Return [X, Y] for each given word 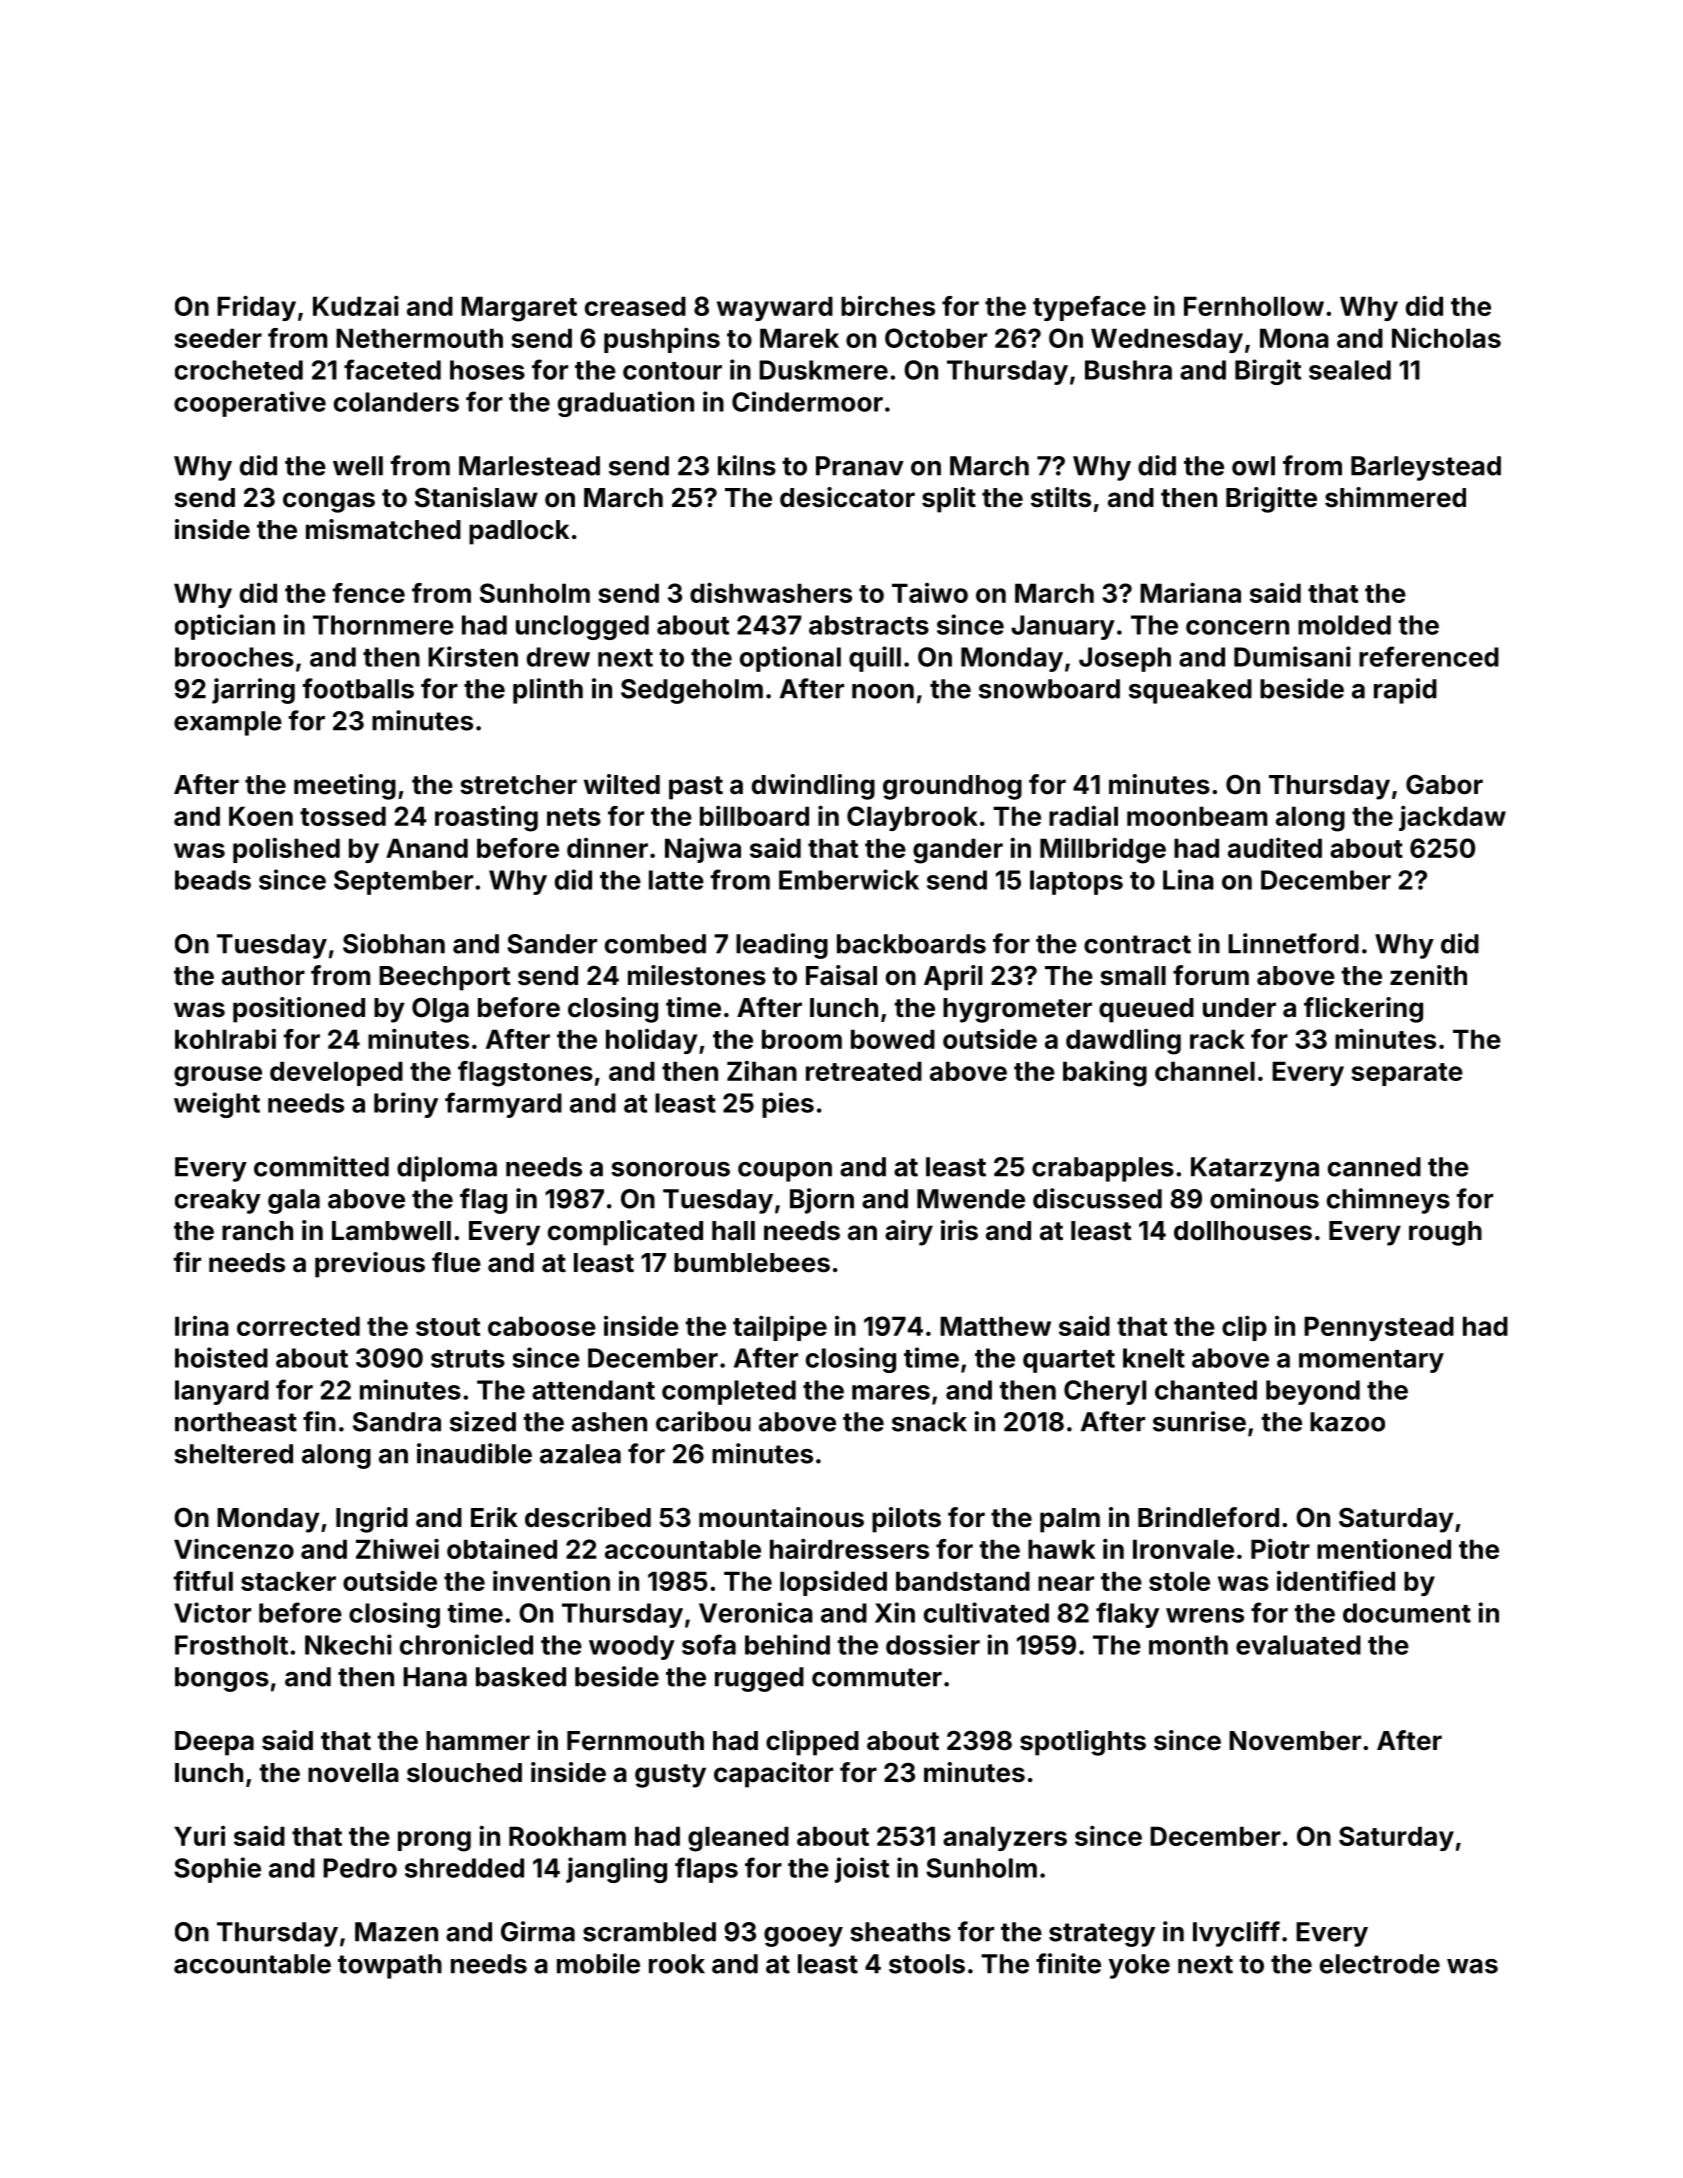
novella [353, 1773]
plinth [548, 691]
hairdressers [849, 1548]
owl [1253, 466]
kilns [747, 465]
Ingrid [372, 1520]
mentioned [1384, 1548]
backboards [911, 944]
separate [1407, 1074]
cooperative [250, 404]
